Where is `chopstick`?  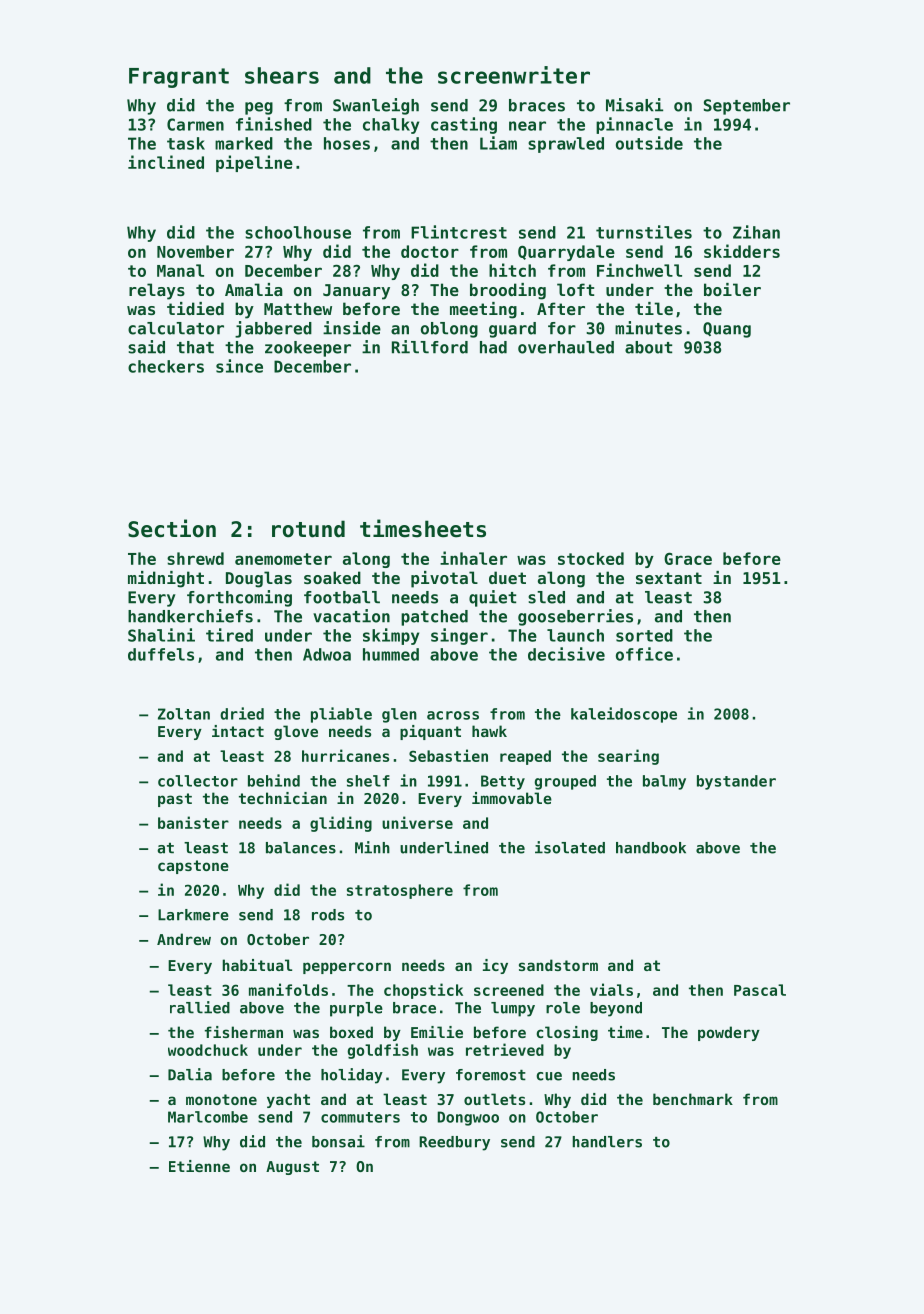
chopstick is located at coordinates (423, 991).
